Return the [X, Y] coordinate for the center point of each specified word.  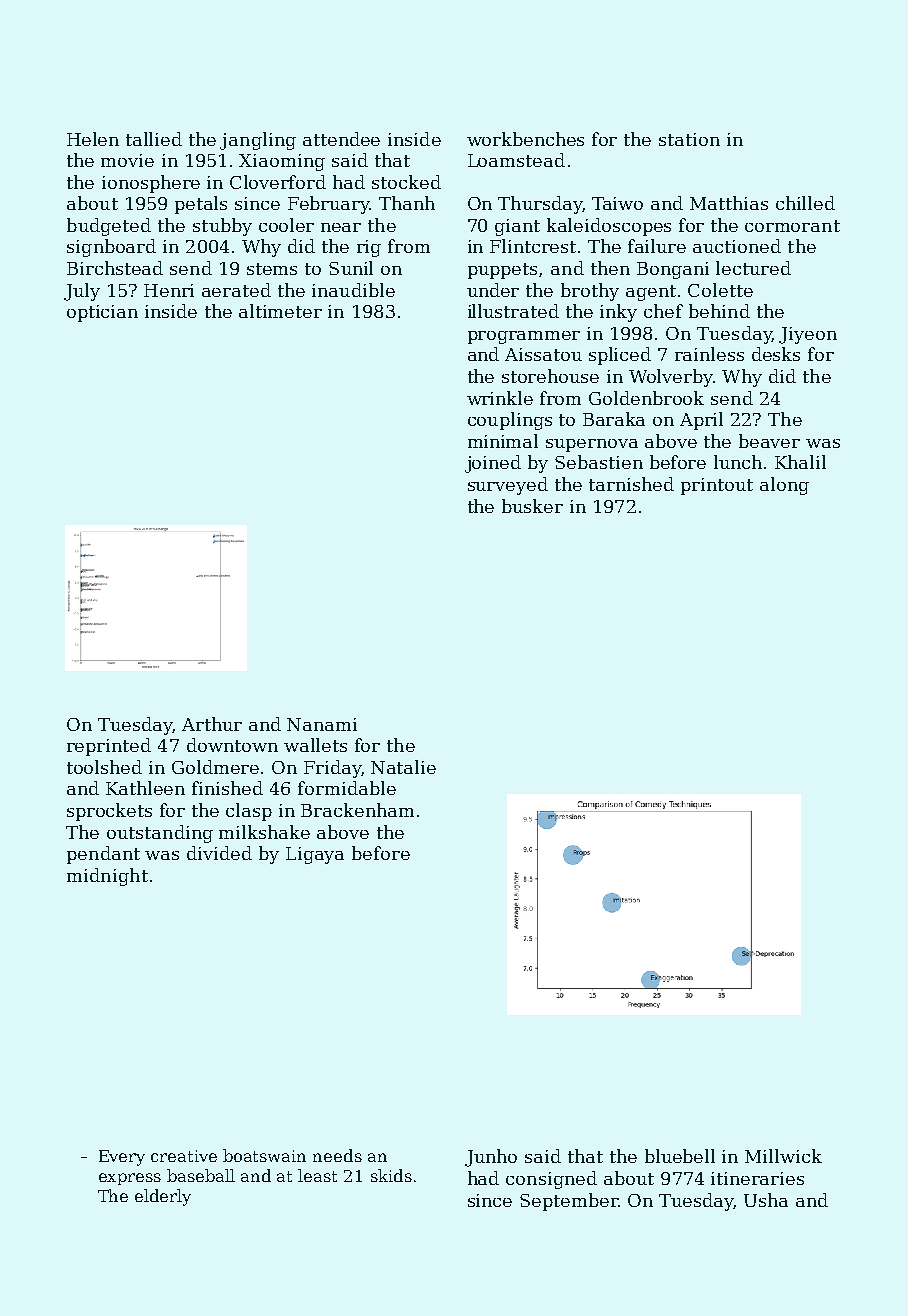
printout [717, 486]
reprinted [109, 747]
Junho [491, 1158]
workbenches [525, 139]
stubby [222, 227]
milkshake [264, 832]
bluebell [680, 1156]
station [689, 139]
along [784, 486]
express [130, 1179]
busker [532, 506]
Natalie [403, 767]
